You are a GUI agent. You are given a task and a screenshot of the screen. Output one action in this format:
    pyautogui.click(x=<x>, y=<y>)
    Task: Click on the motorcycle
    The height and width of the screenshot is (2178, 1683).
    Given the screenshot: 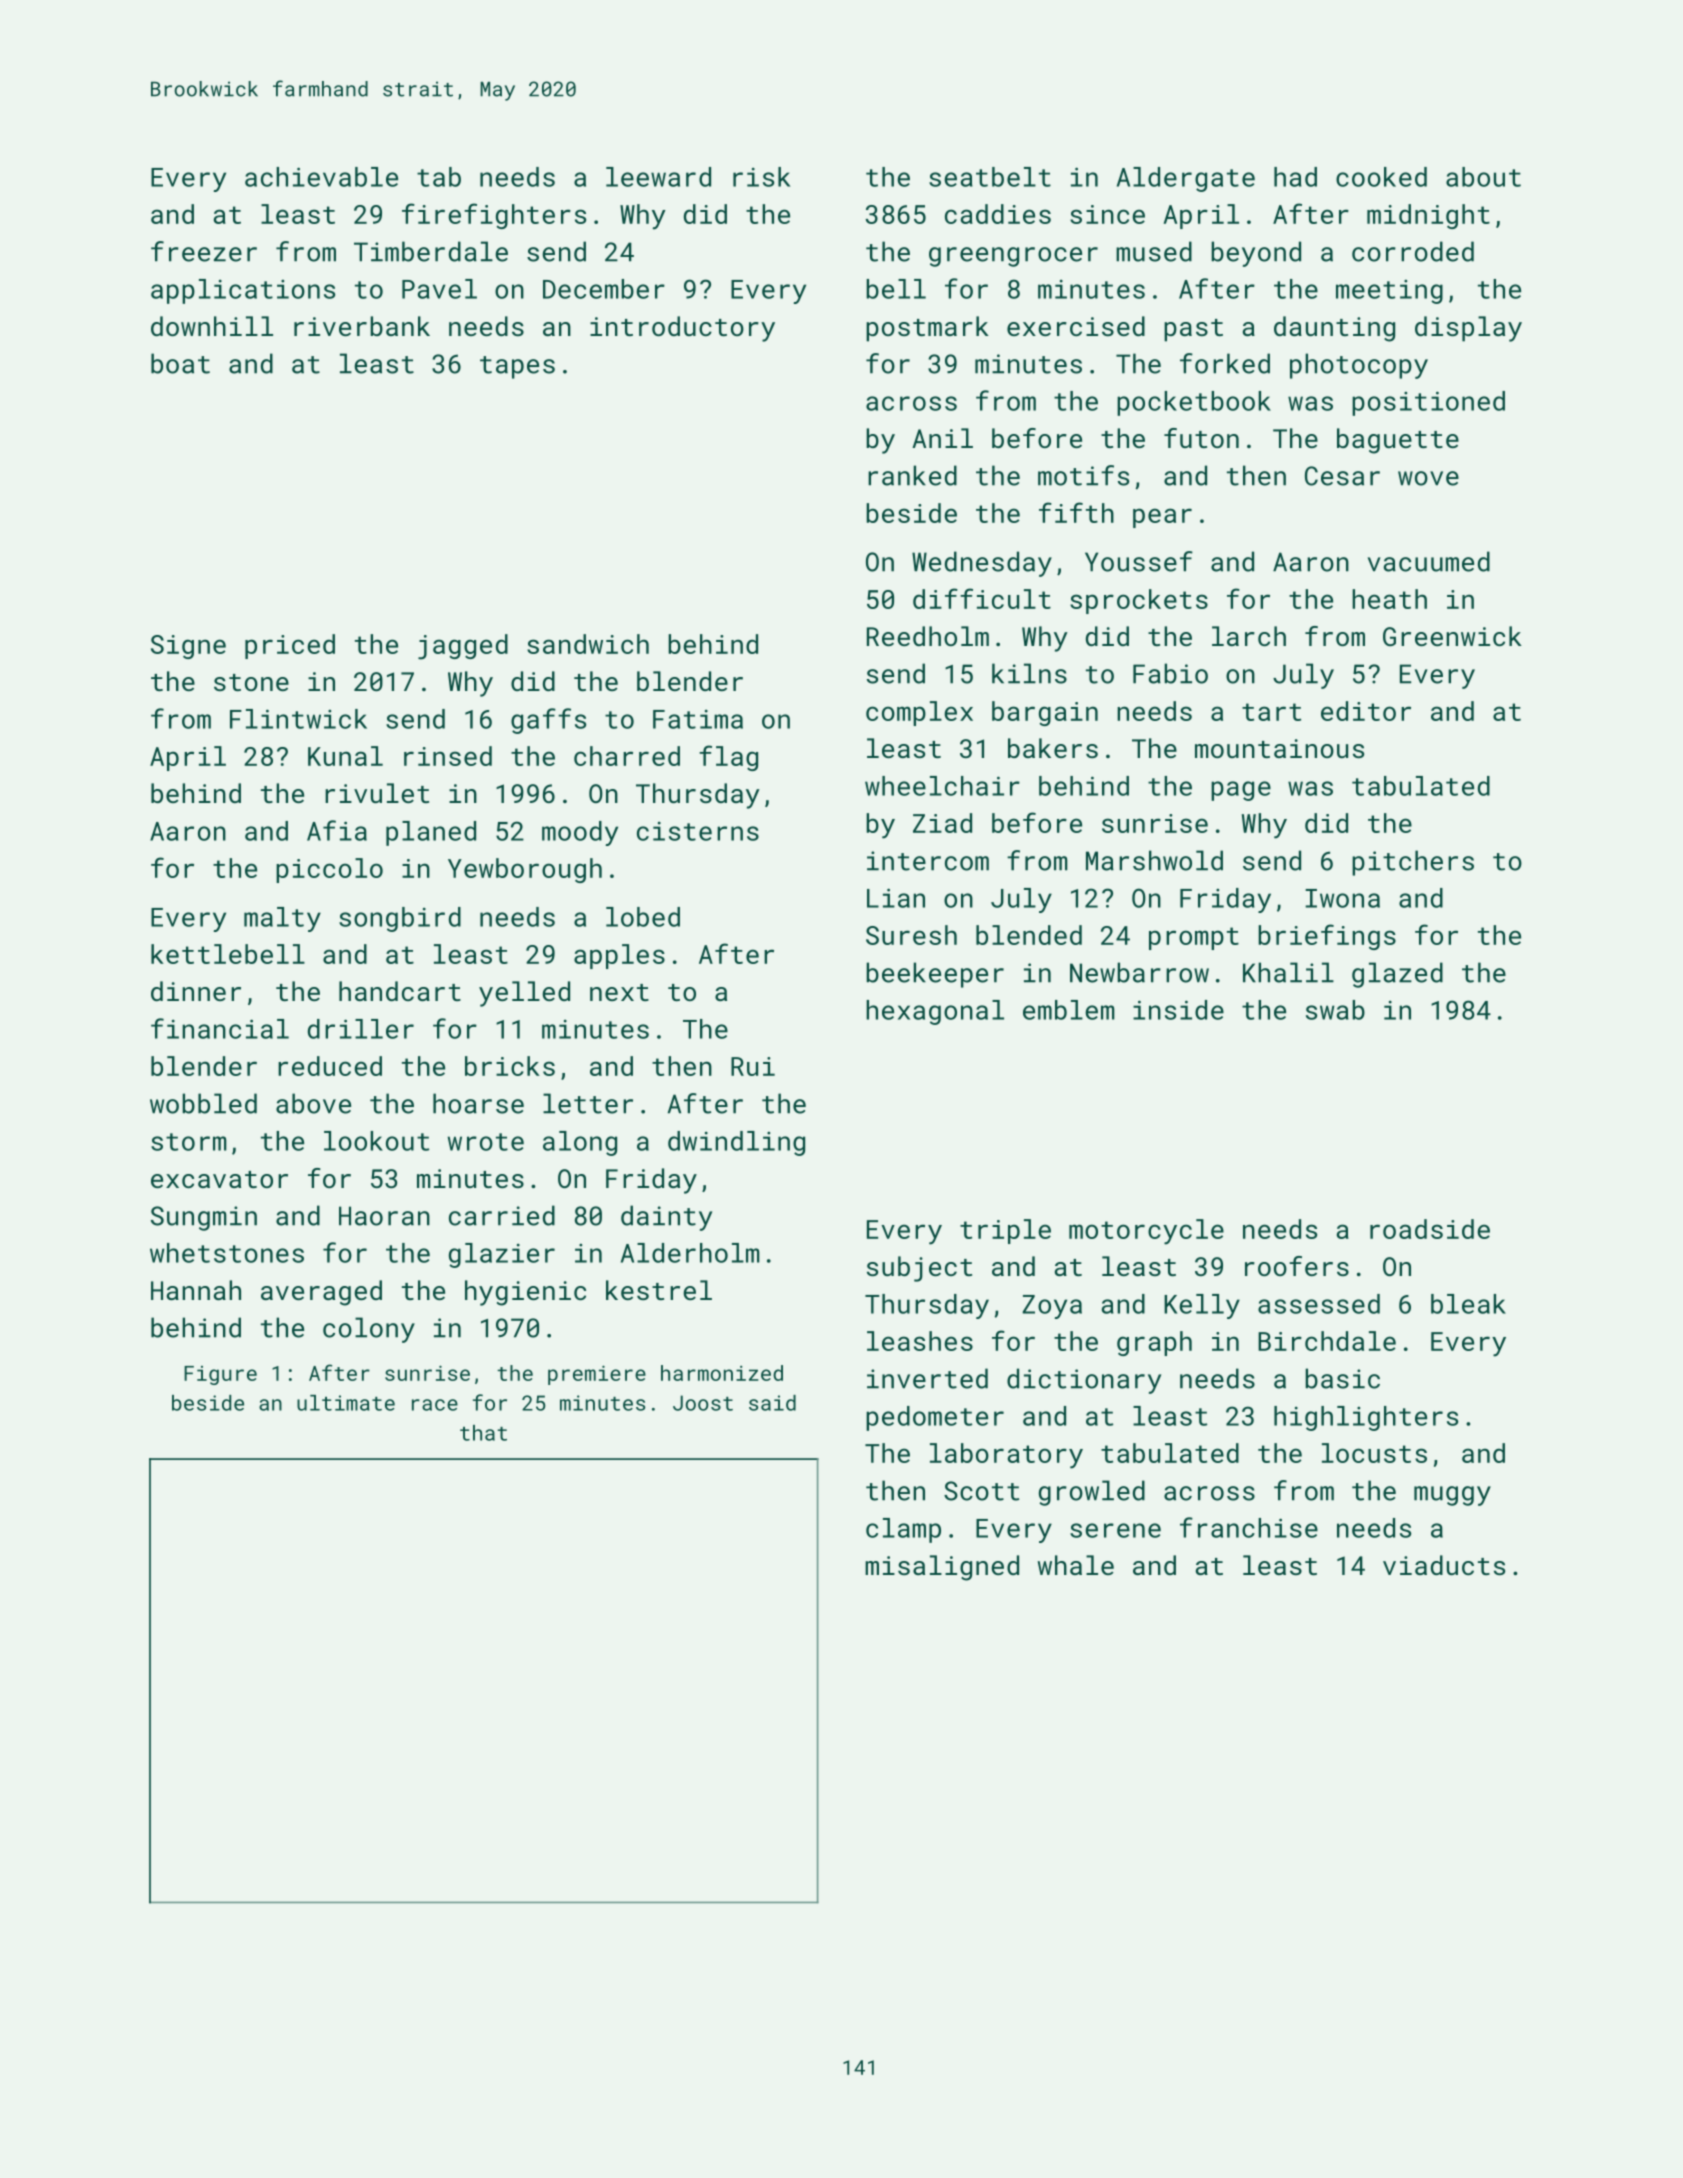 What is the action you would take?
    pyautogui.click(x=1146, y=1232)
